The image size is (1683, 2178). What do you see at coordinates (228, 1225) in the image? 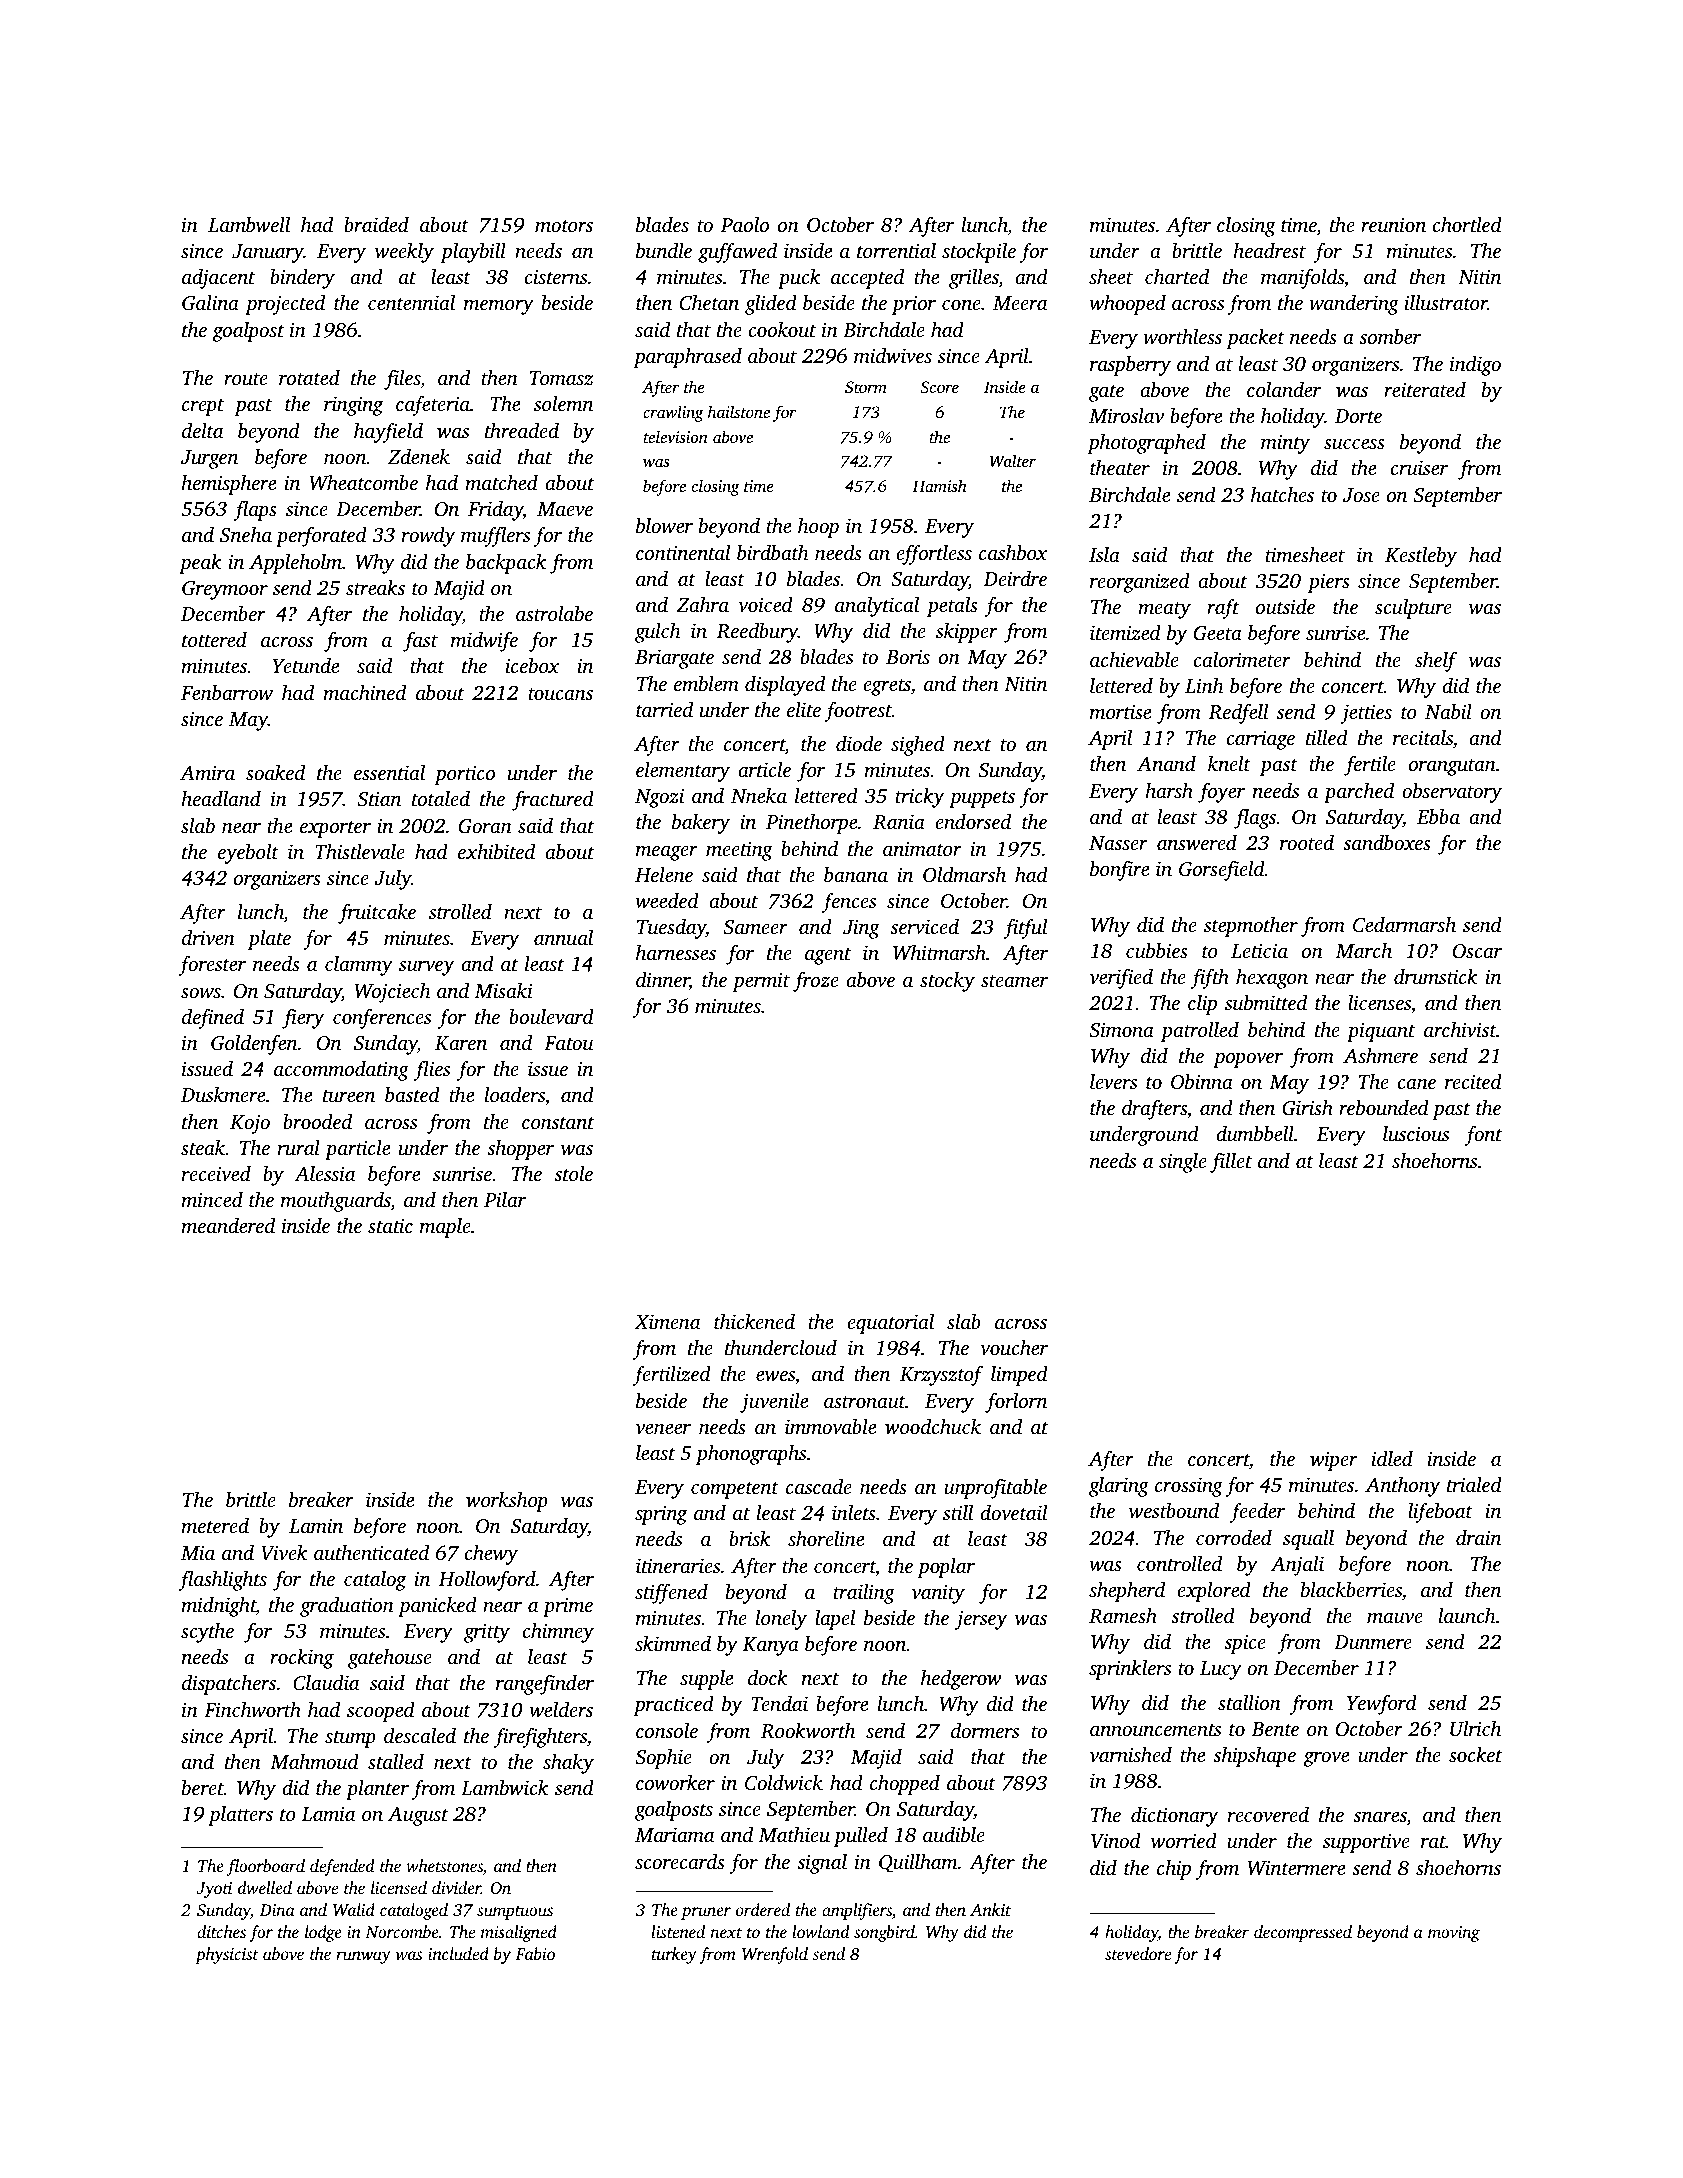
I see `meandered` at bounding box center [228, 1225].
